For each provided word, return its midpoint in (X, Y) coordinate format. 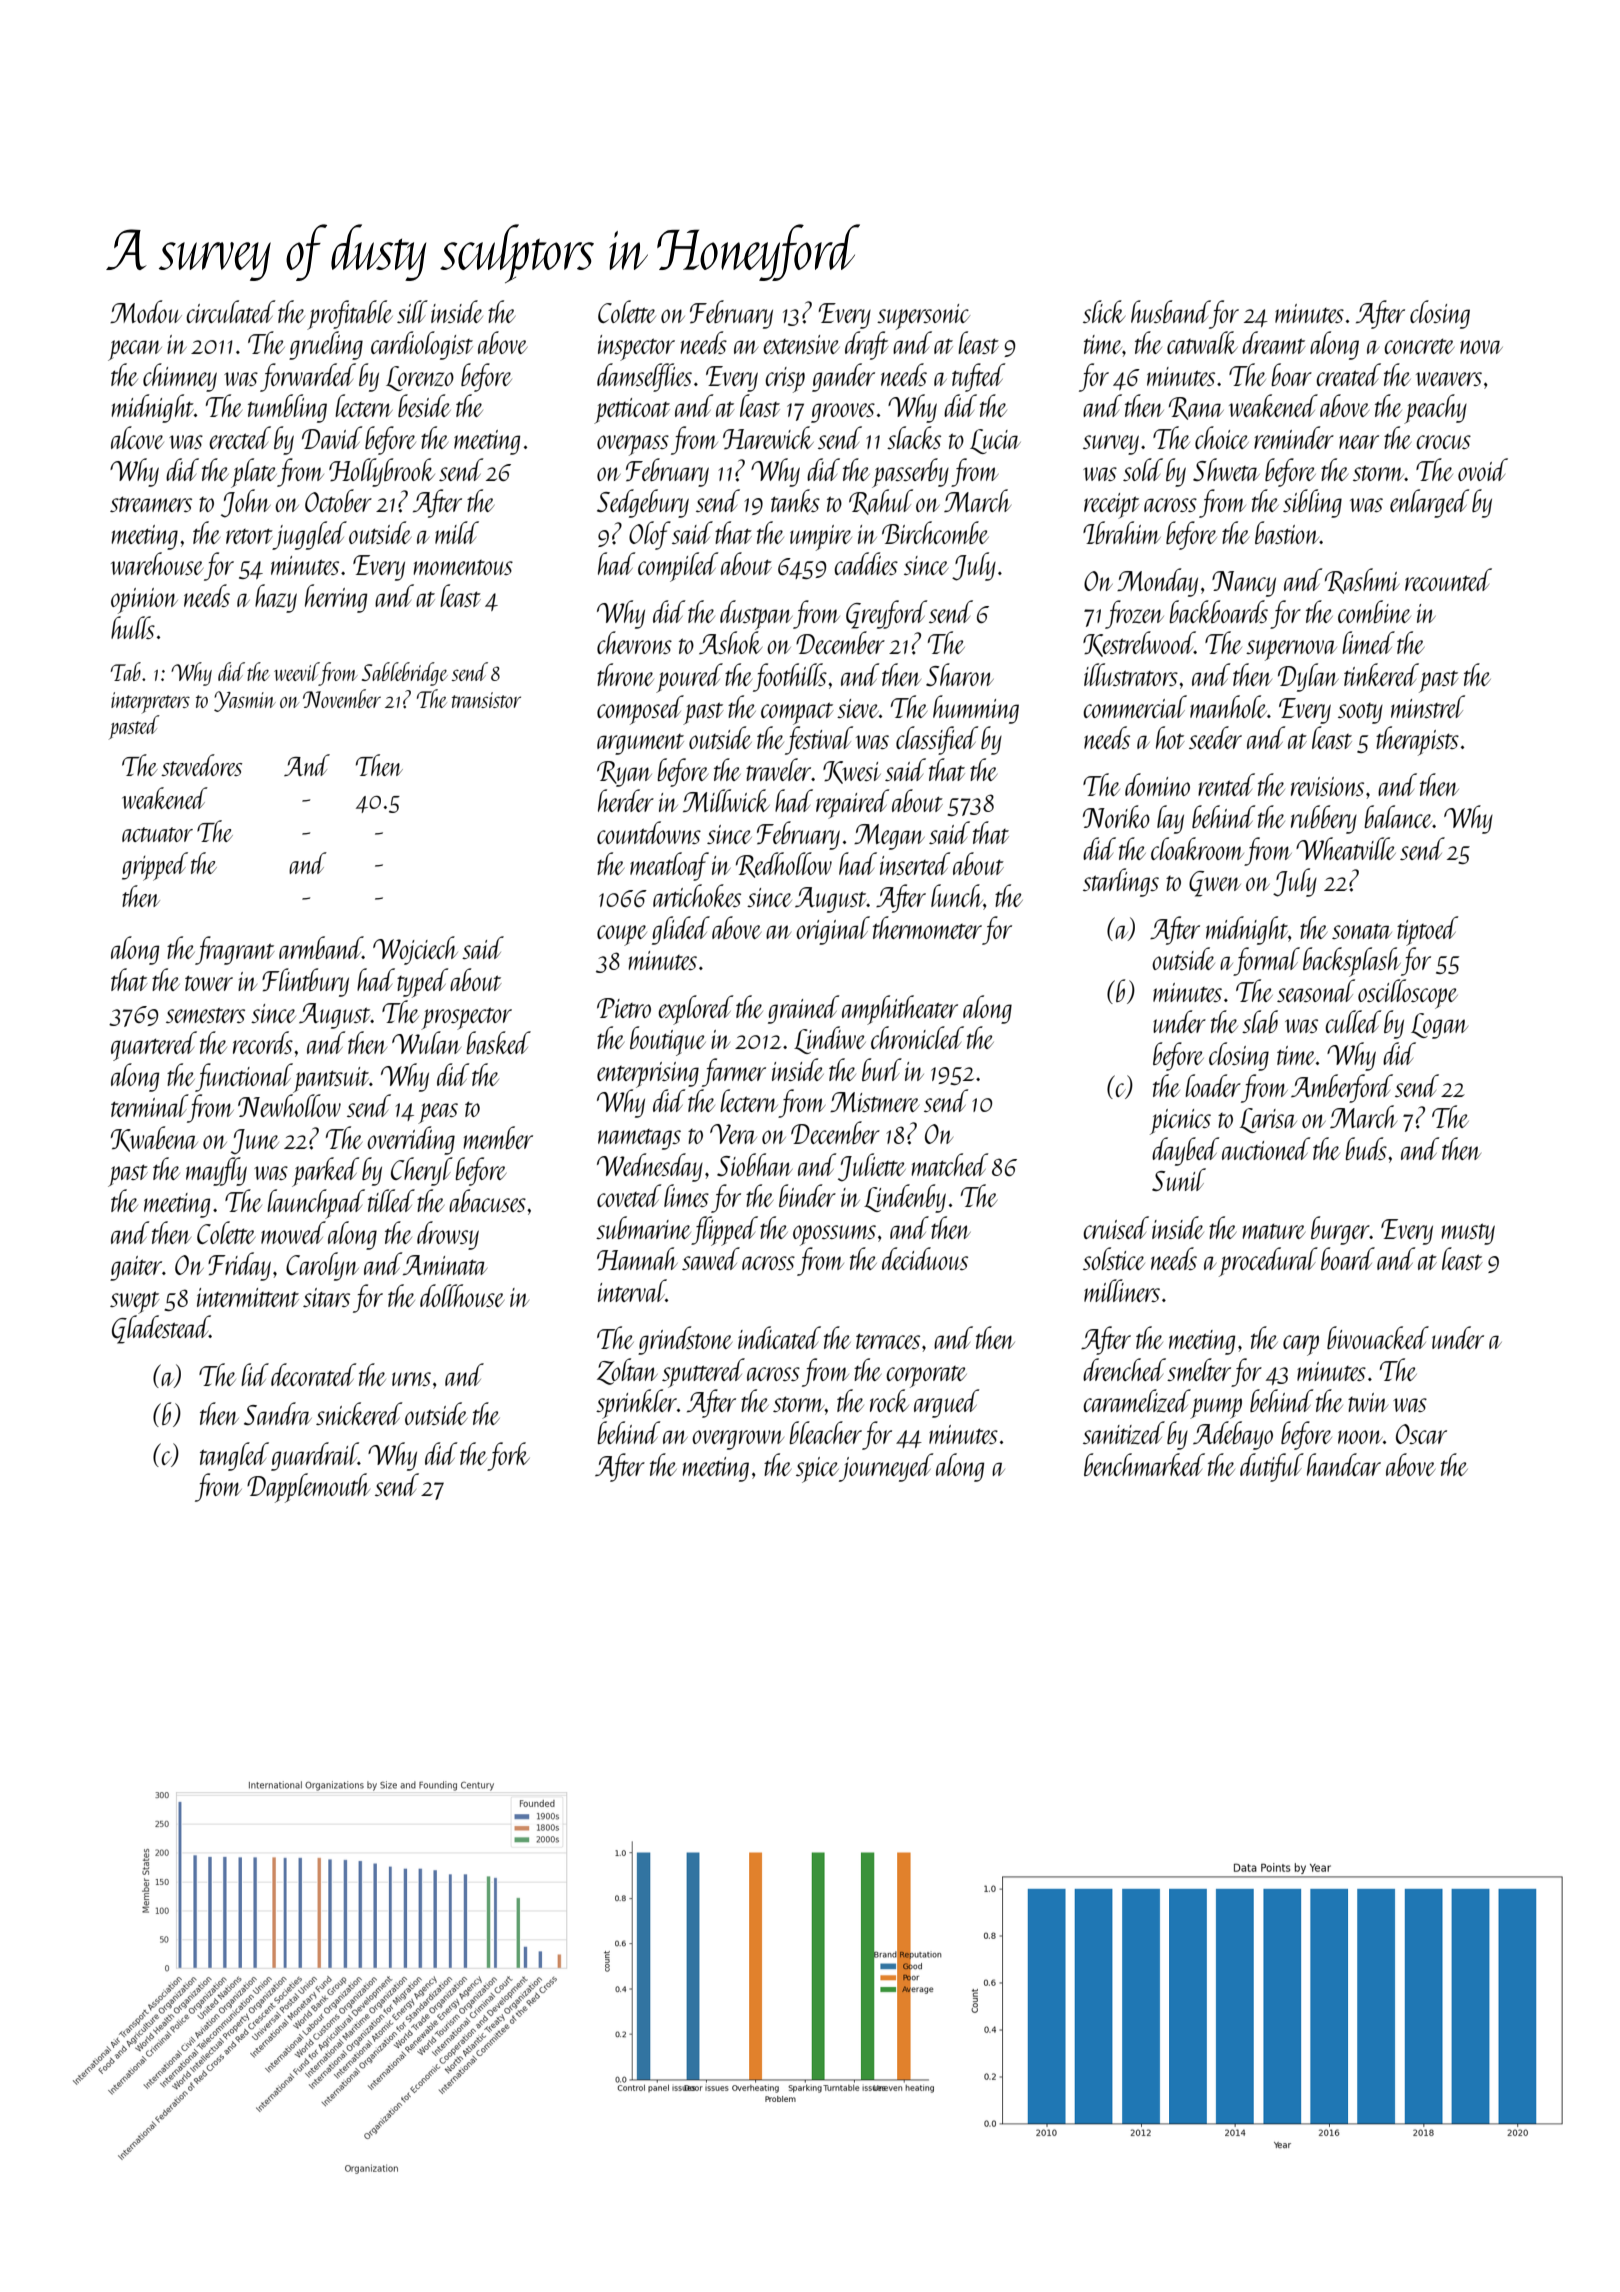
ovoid (1483, 469)
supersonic (923, 317)
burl (882, 1069)
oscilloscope (1408, 994)
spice (817, 1470)
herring (336, 598)
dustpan (756, 615)
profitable (350, 315)
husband (1170, 311)
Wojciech (415, 950)
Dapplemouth (308, 1488)
